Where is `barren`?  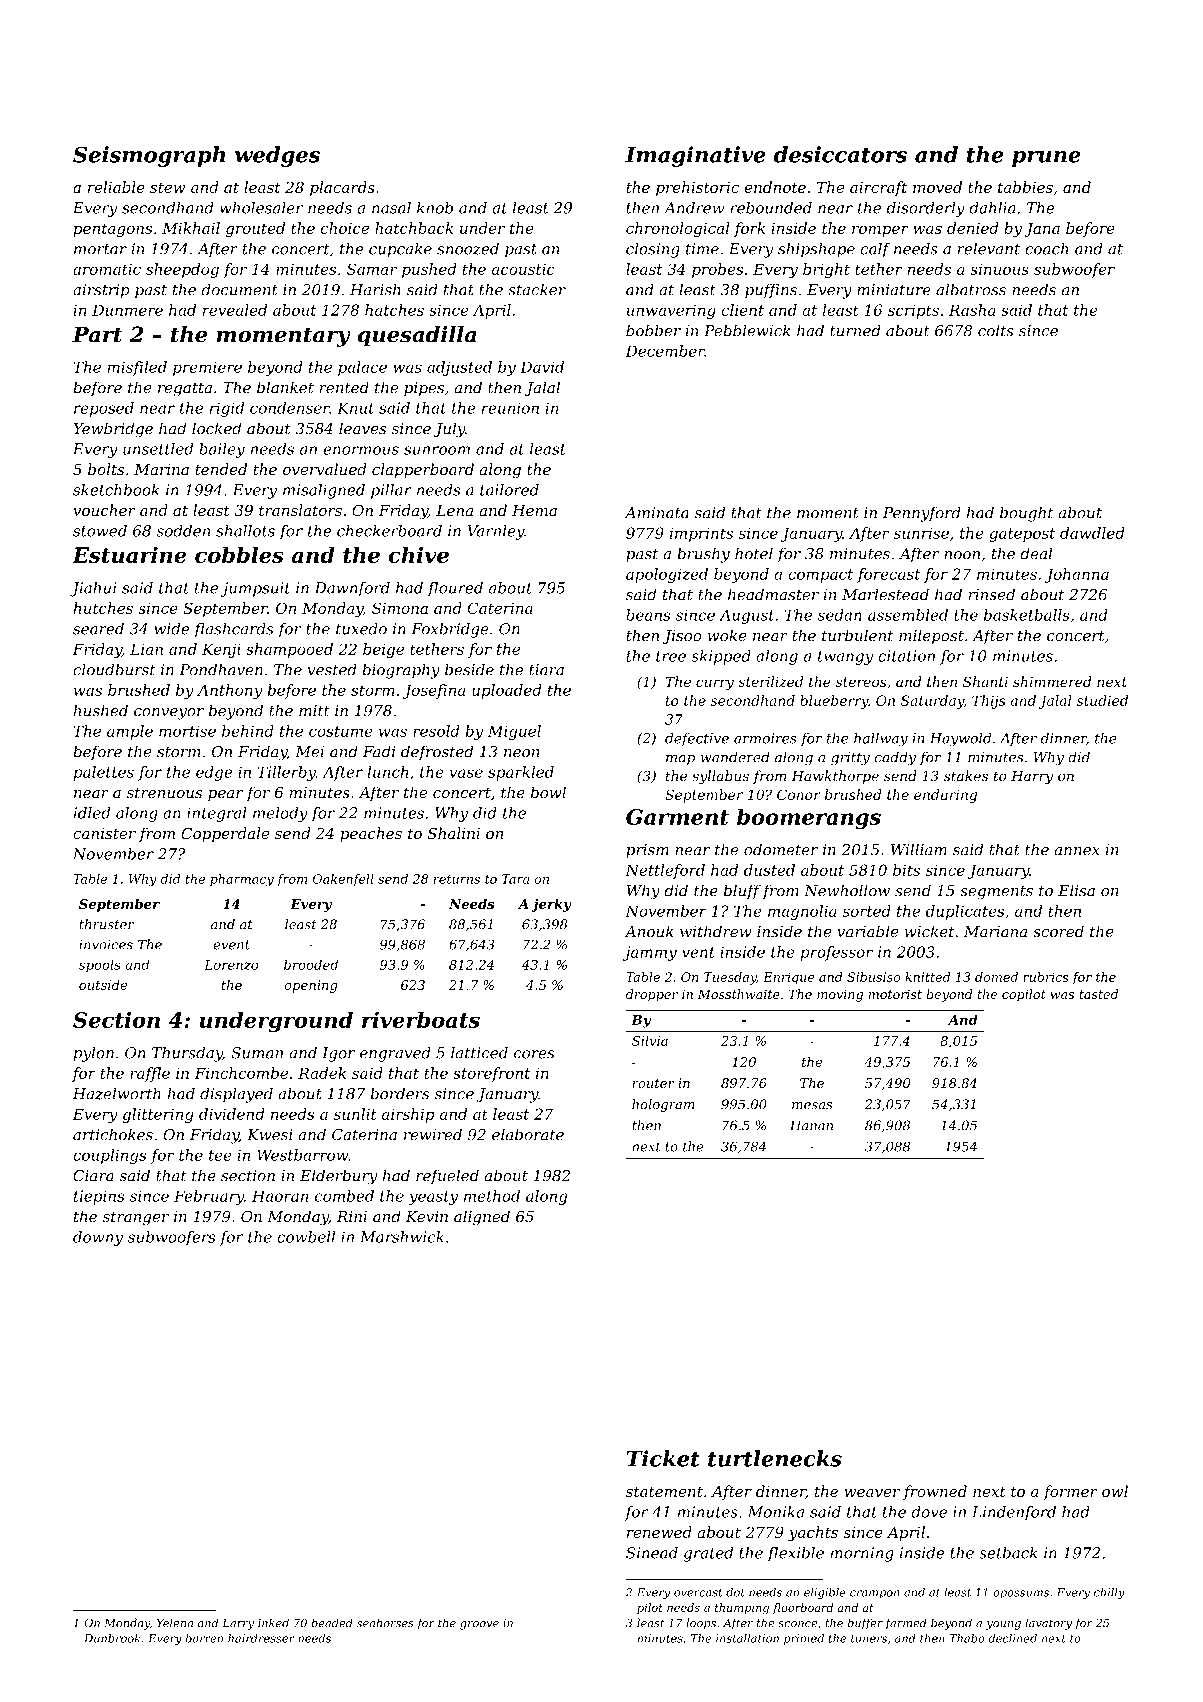
barren is located at coordinates (204, 1638).
